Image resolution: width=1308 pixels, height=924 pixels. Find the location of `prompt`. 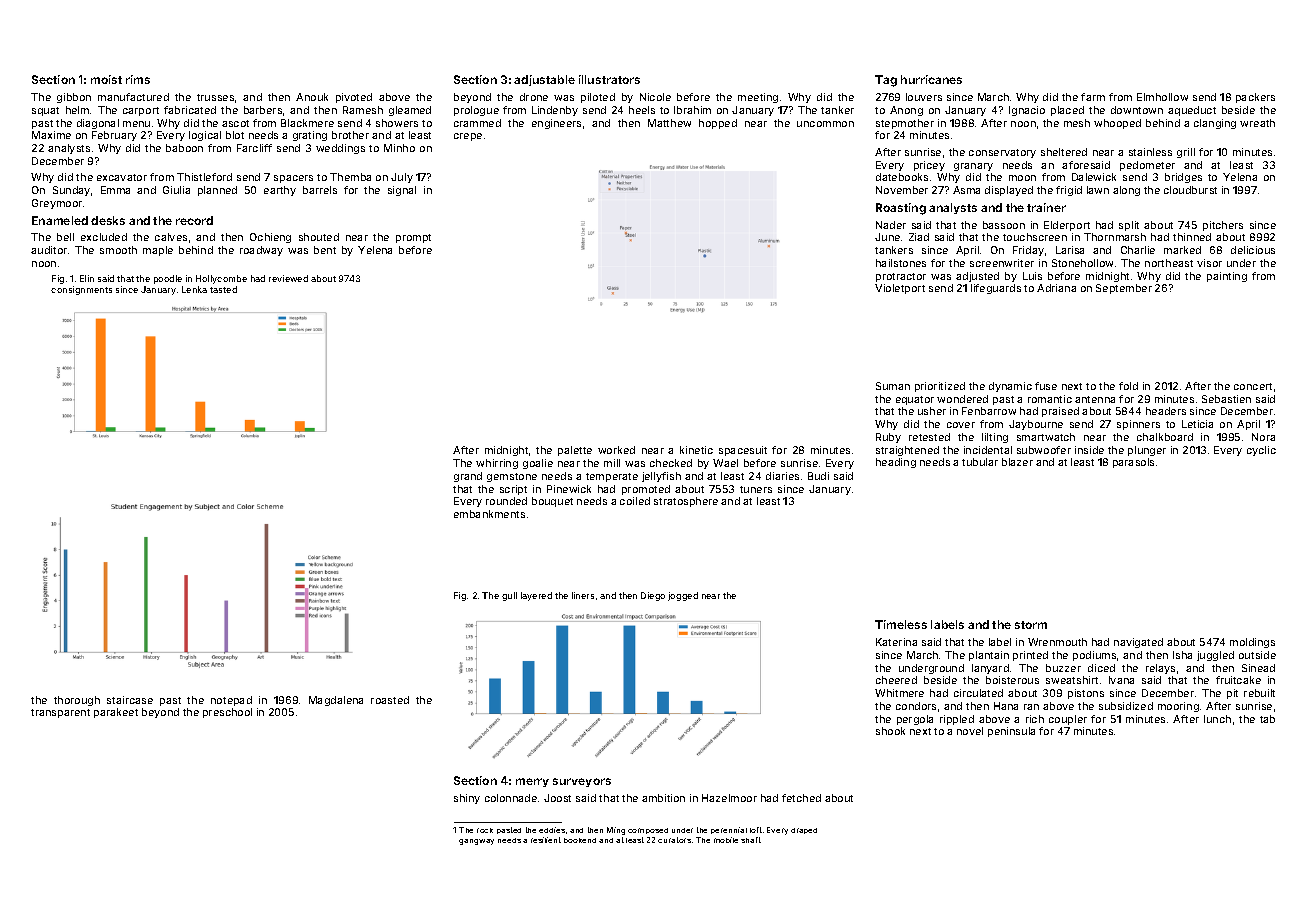

prompt is located at coordinates (413, 238).
